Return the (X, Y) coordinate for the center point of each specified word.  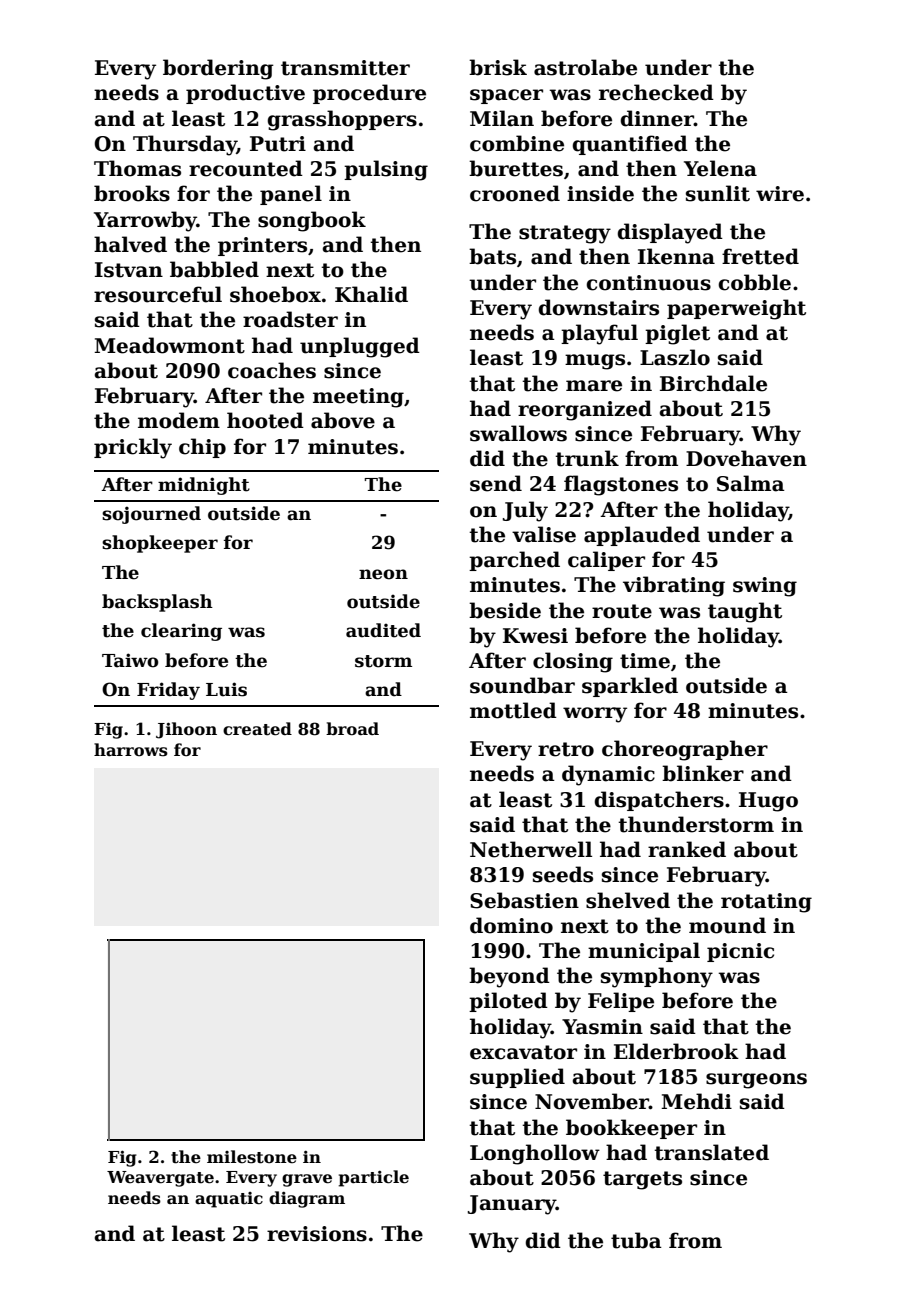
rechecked (656, 92)
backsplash (157, 603)
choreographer (685, 750)
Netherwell (531, 849)
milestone (252, 1157)
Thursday (185, 145)
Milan (502, 118)
